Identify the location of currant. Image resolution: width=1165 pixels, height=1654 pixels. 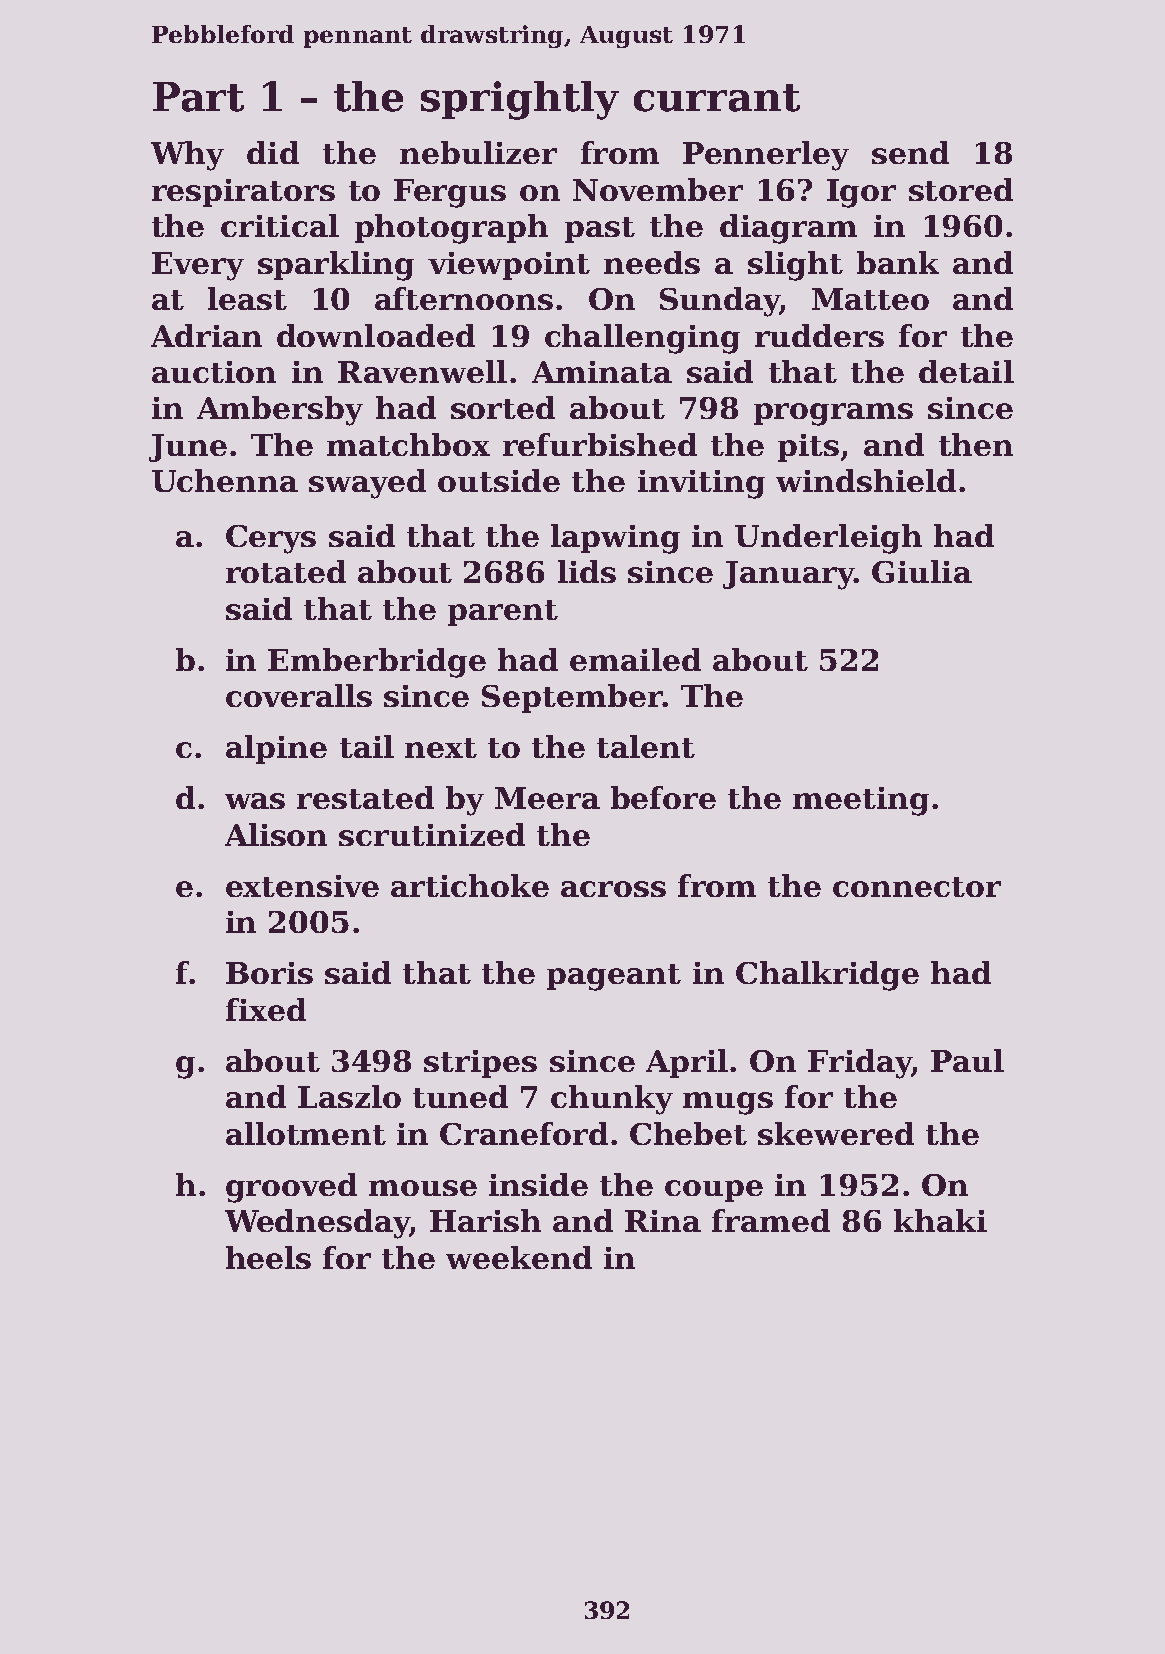
(717, 98).
